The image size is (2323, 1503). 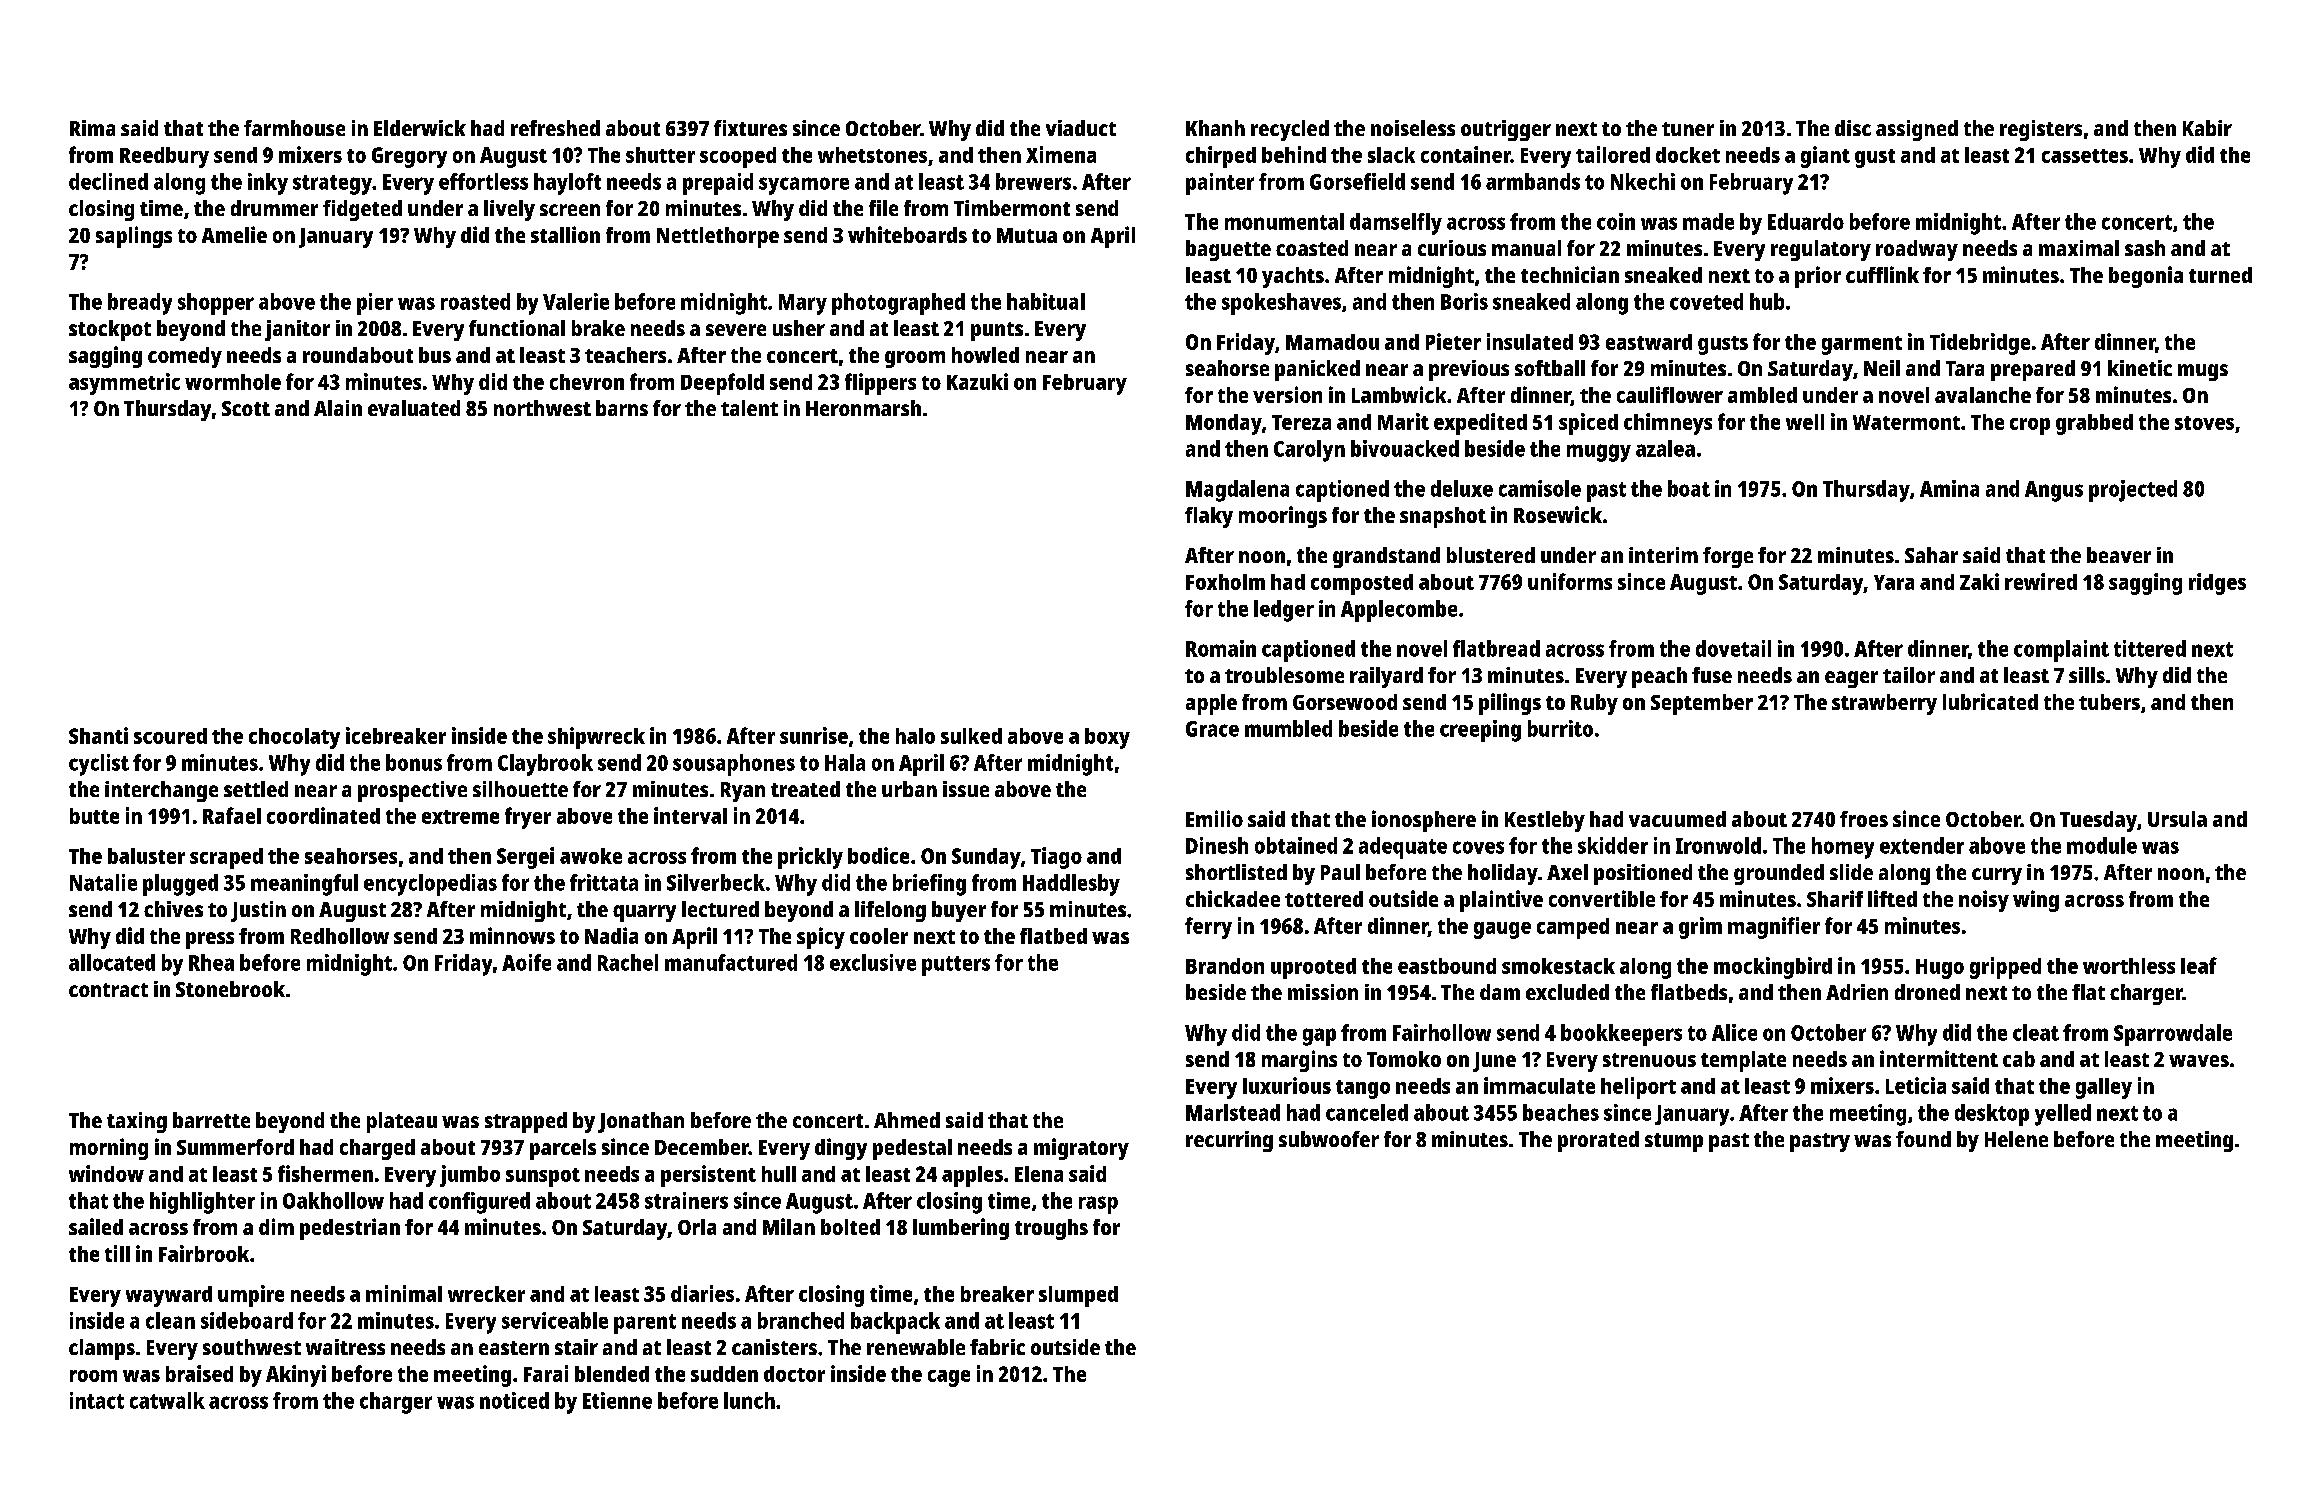 What do you see at coordinates (1098, 1205) in the document?
I see `rasp` at bounding box center [1098, 1205].
